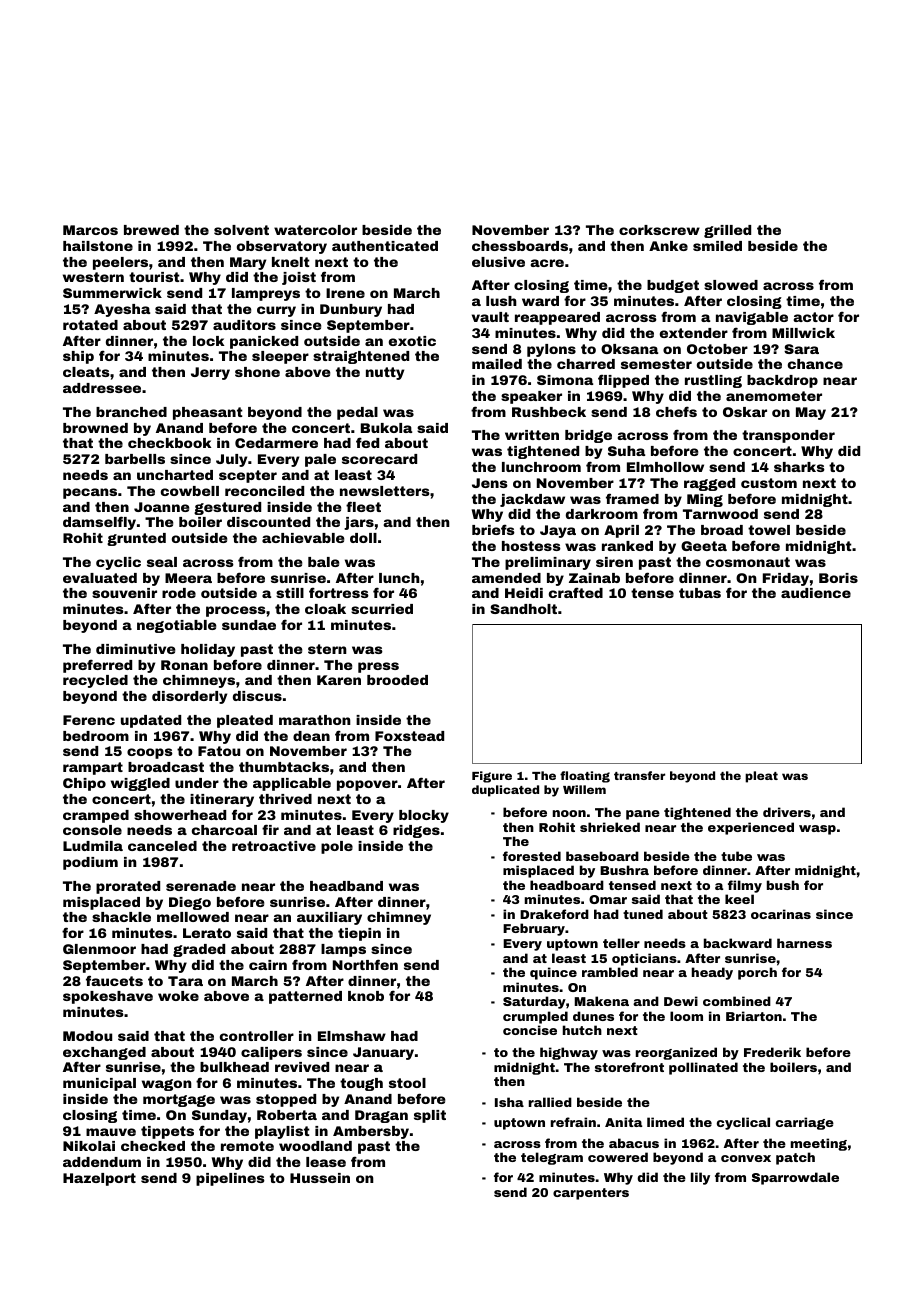  I want to click on Ferenc, so click(89, 720).
